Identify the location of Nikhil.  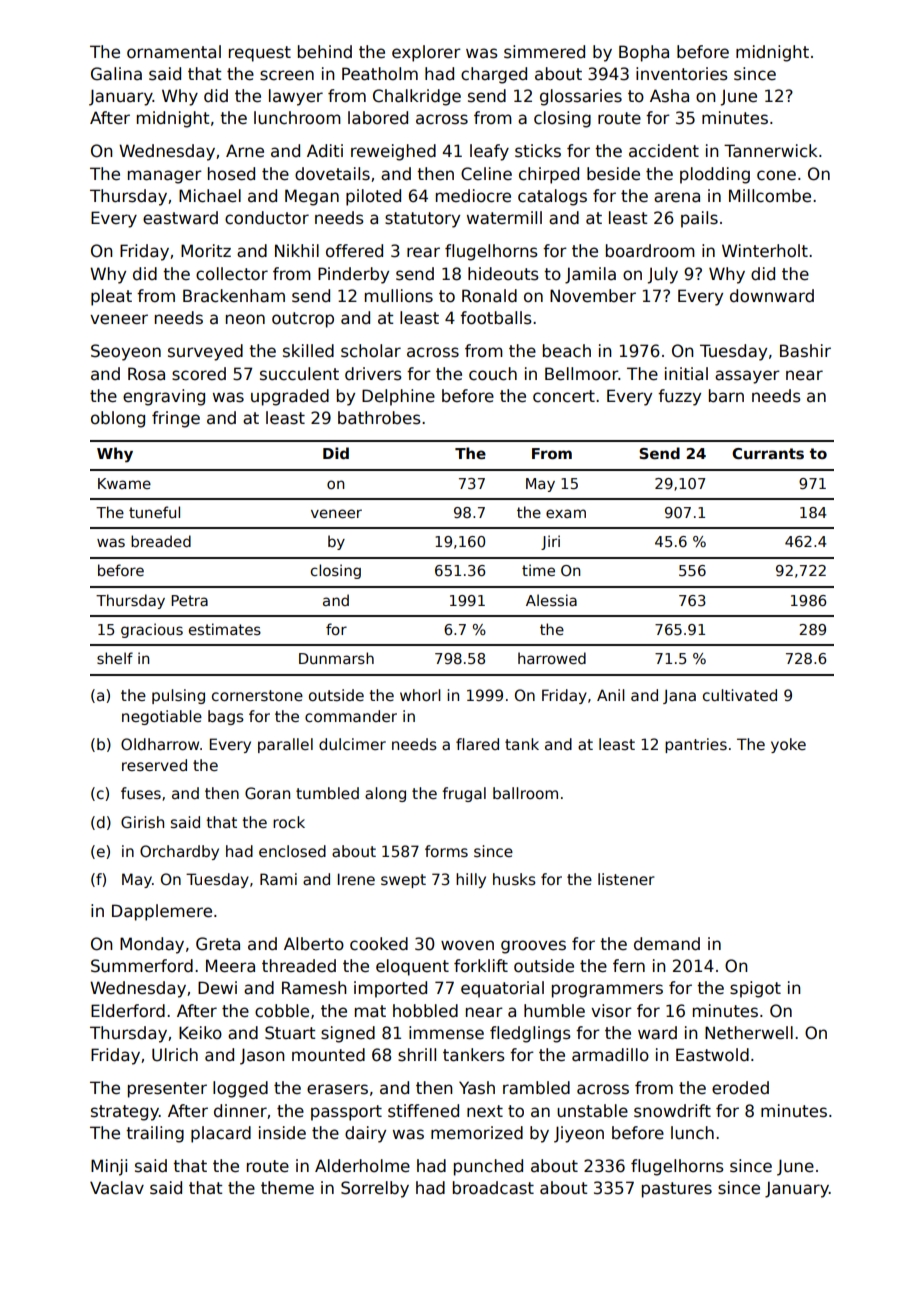
(297, 250).
